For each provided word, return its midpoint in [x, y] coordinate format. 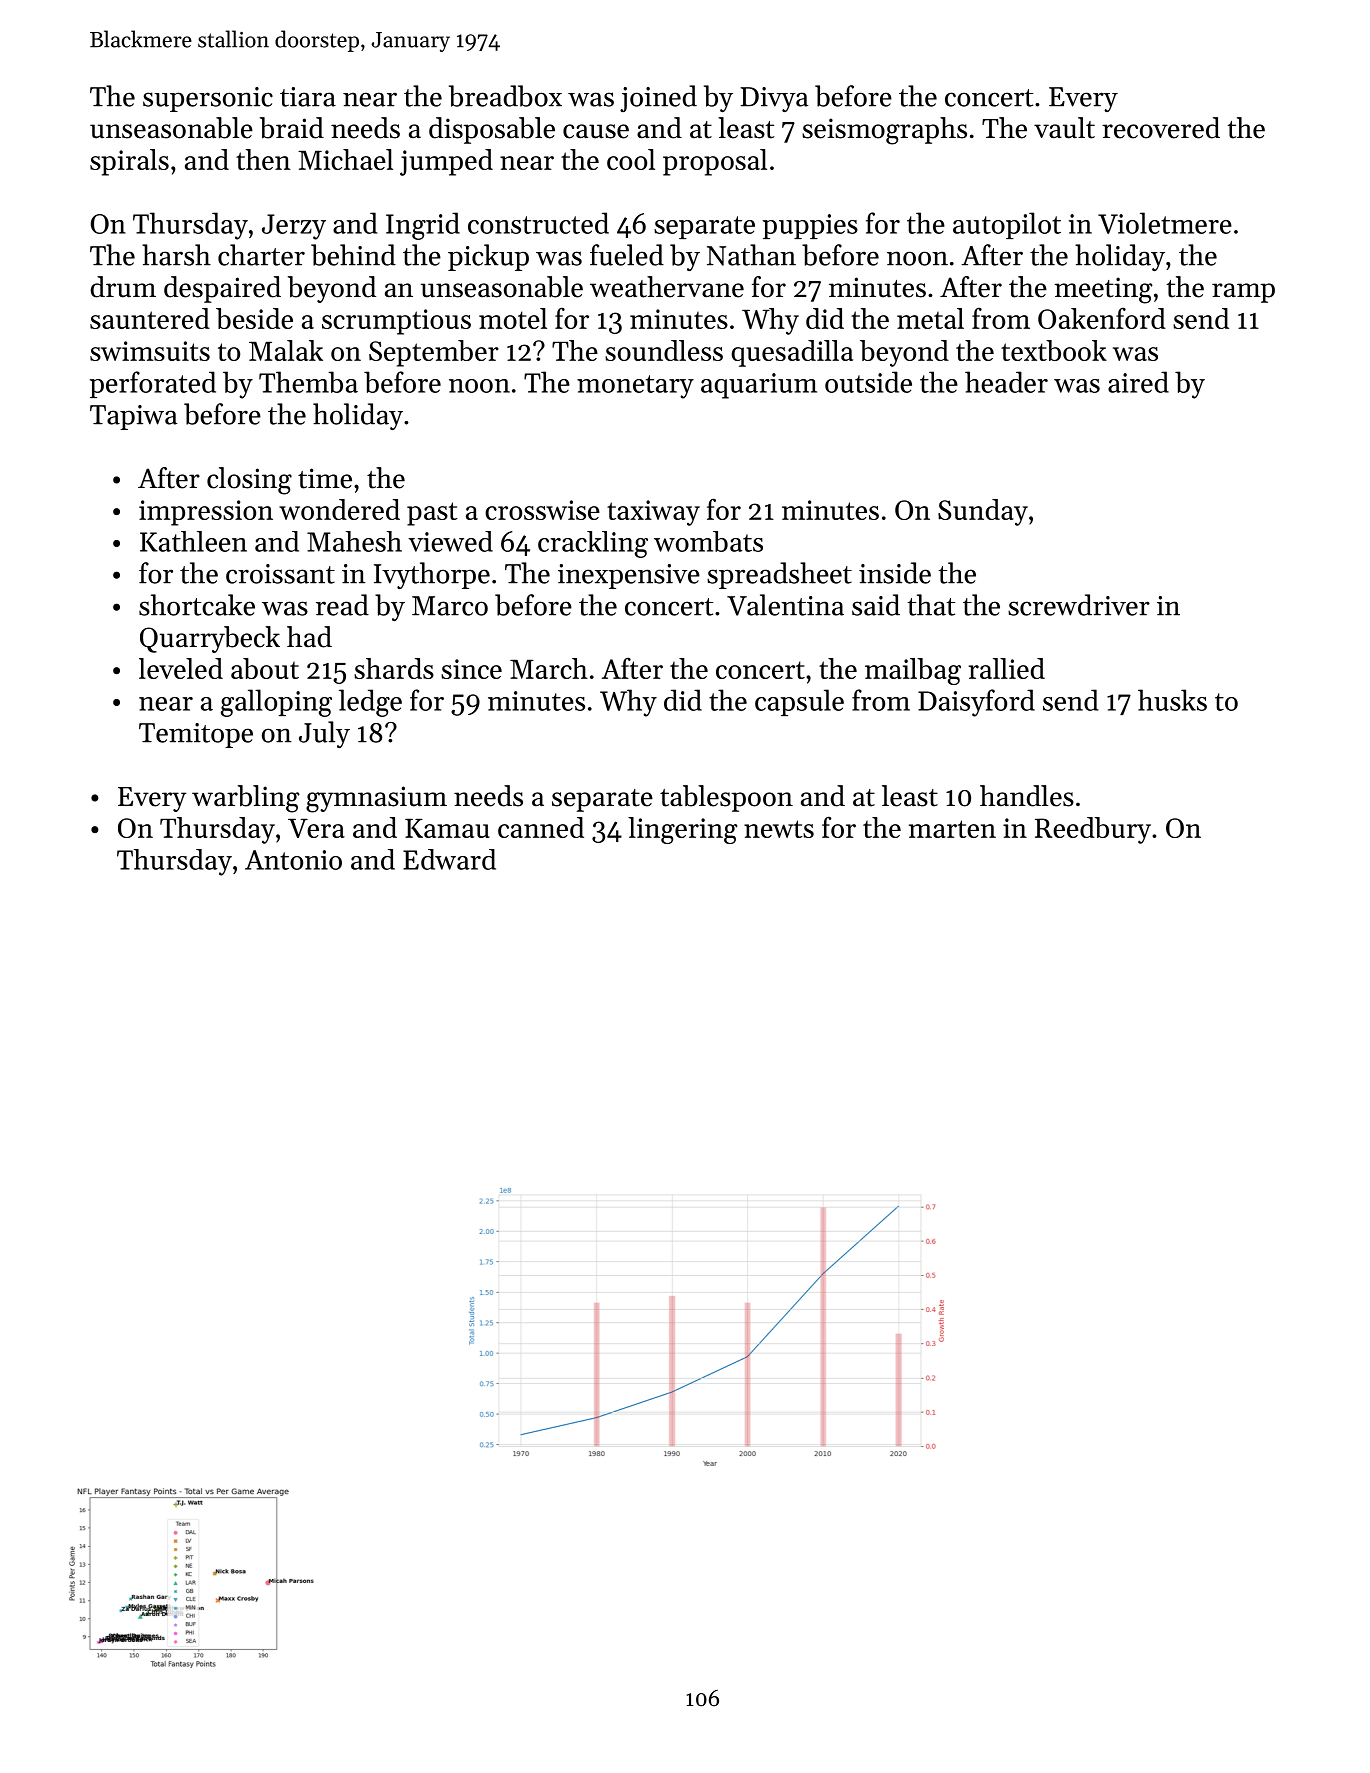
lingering [682, 830]
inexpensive [629, 576]
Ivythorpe [432, 575]
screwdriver [1079, 605]
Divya [774, 99]
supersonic [208, 99]
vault [1064, 128]
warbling [246, 799]
